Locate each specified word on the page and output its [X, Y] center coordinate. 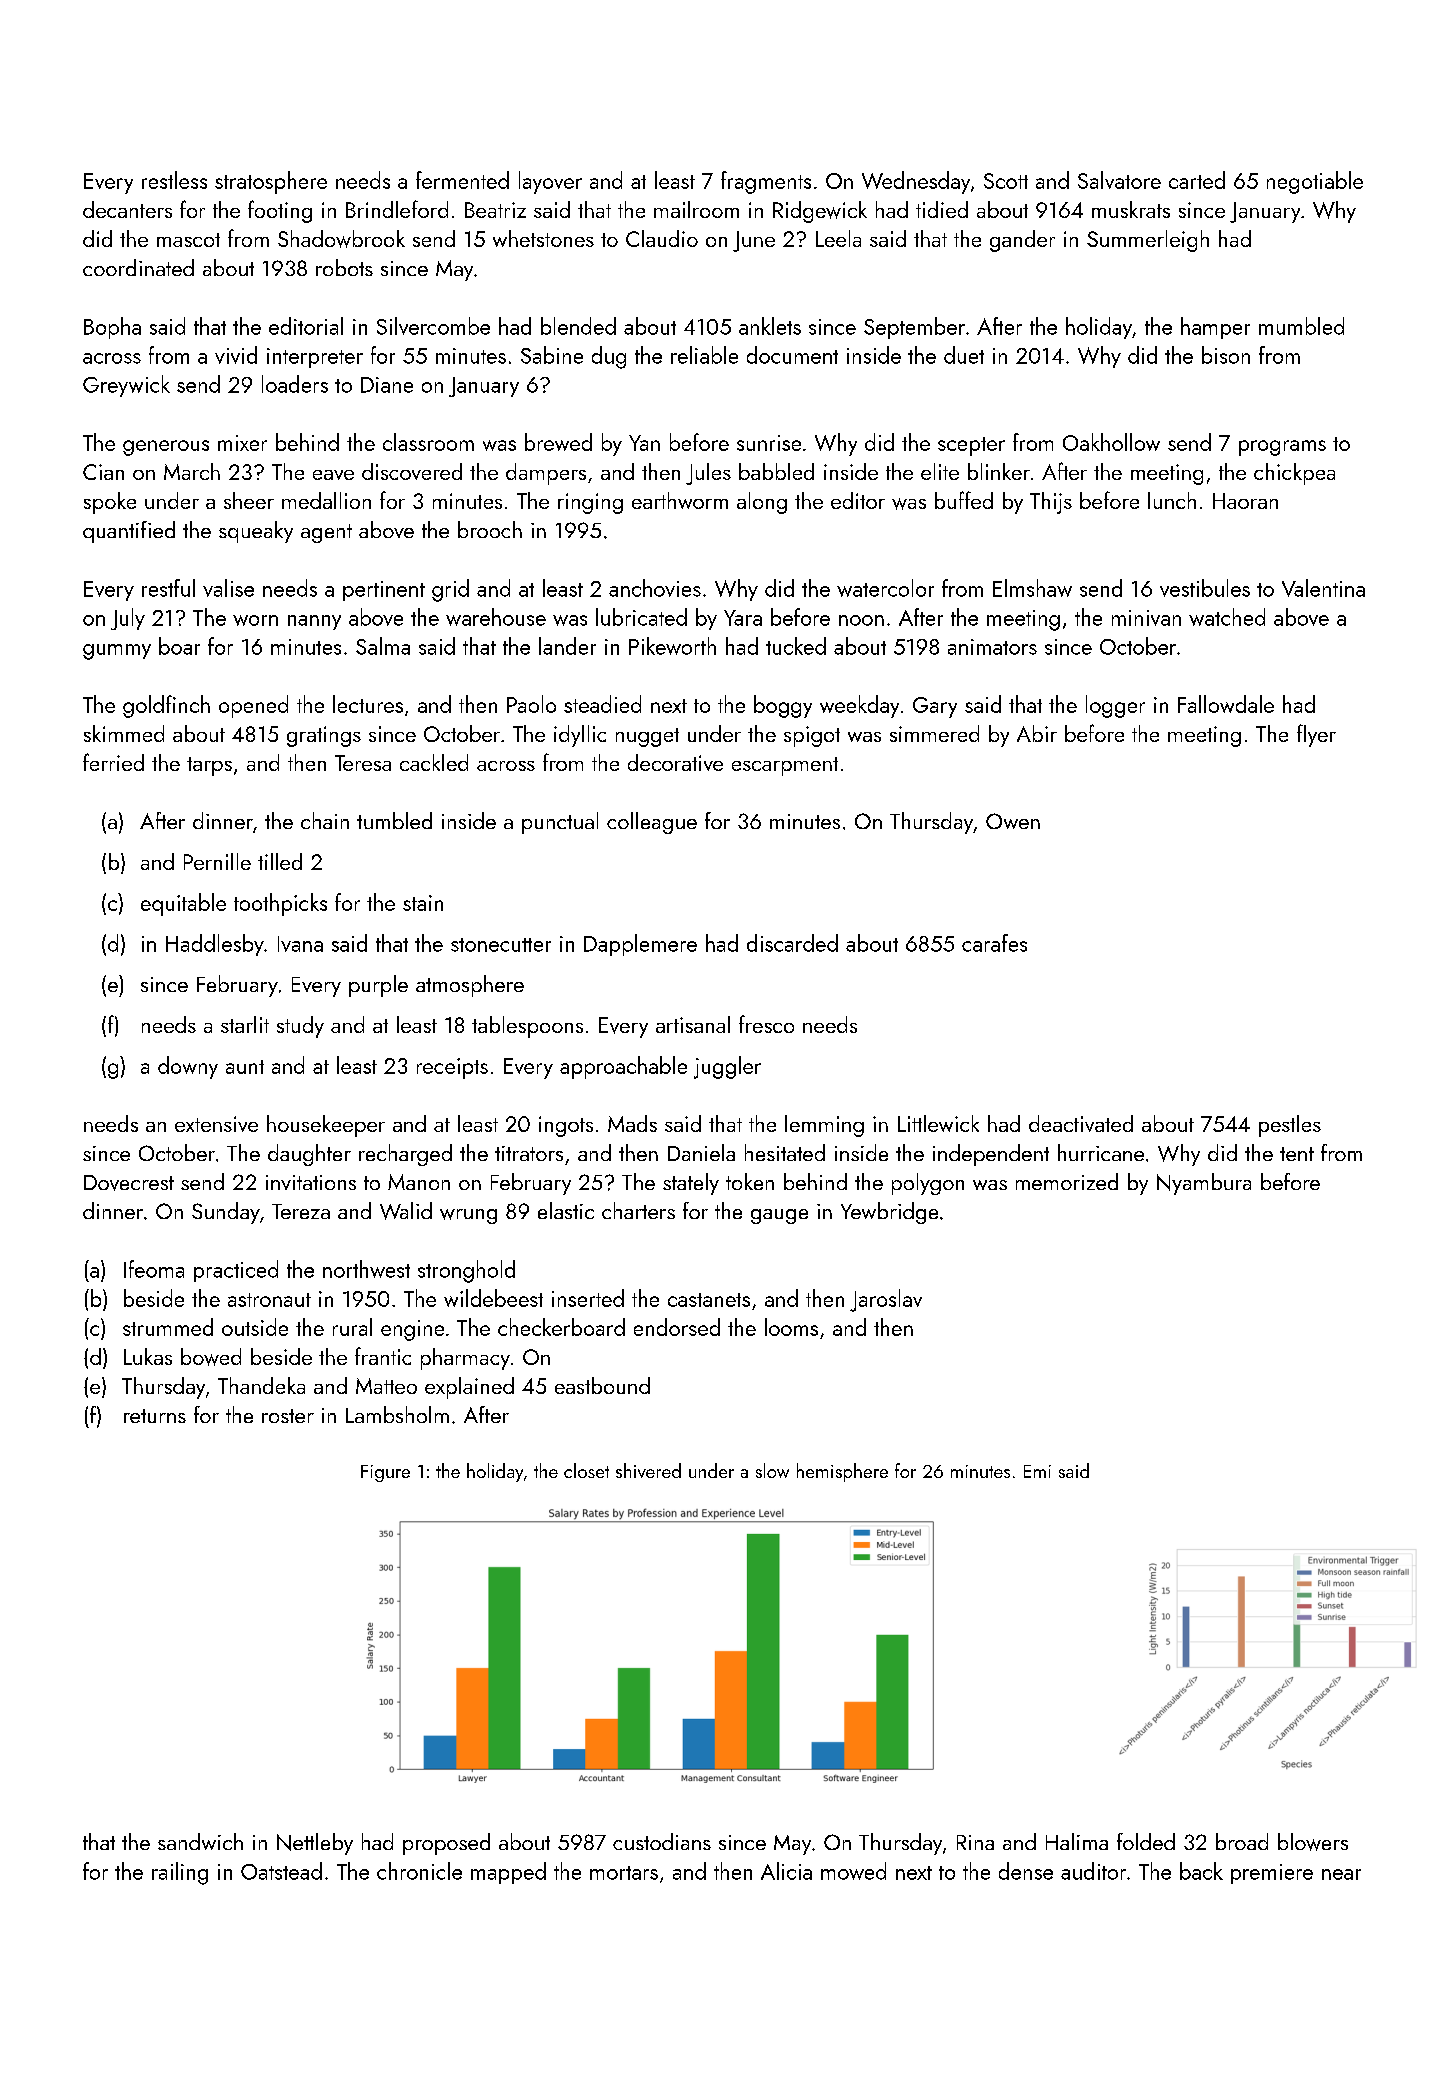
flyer [1316, 735]
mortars [624, 1873]
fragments [766, 182]
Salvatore [1119, 180]
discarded [792, 943]
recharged [405, 1155]
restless [174, 180]
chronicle [419, 1871]
